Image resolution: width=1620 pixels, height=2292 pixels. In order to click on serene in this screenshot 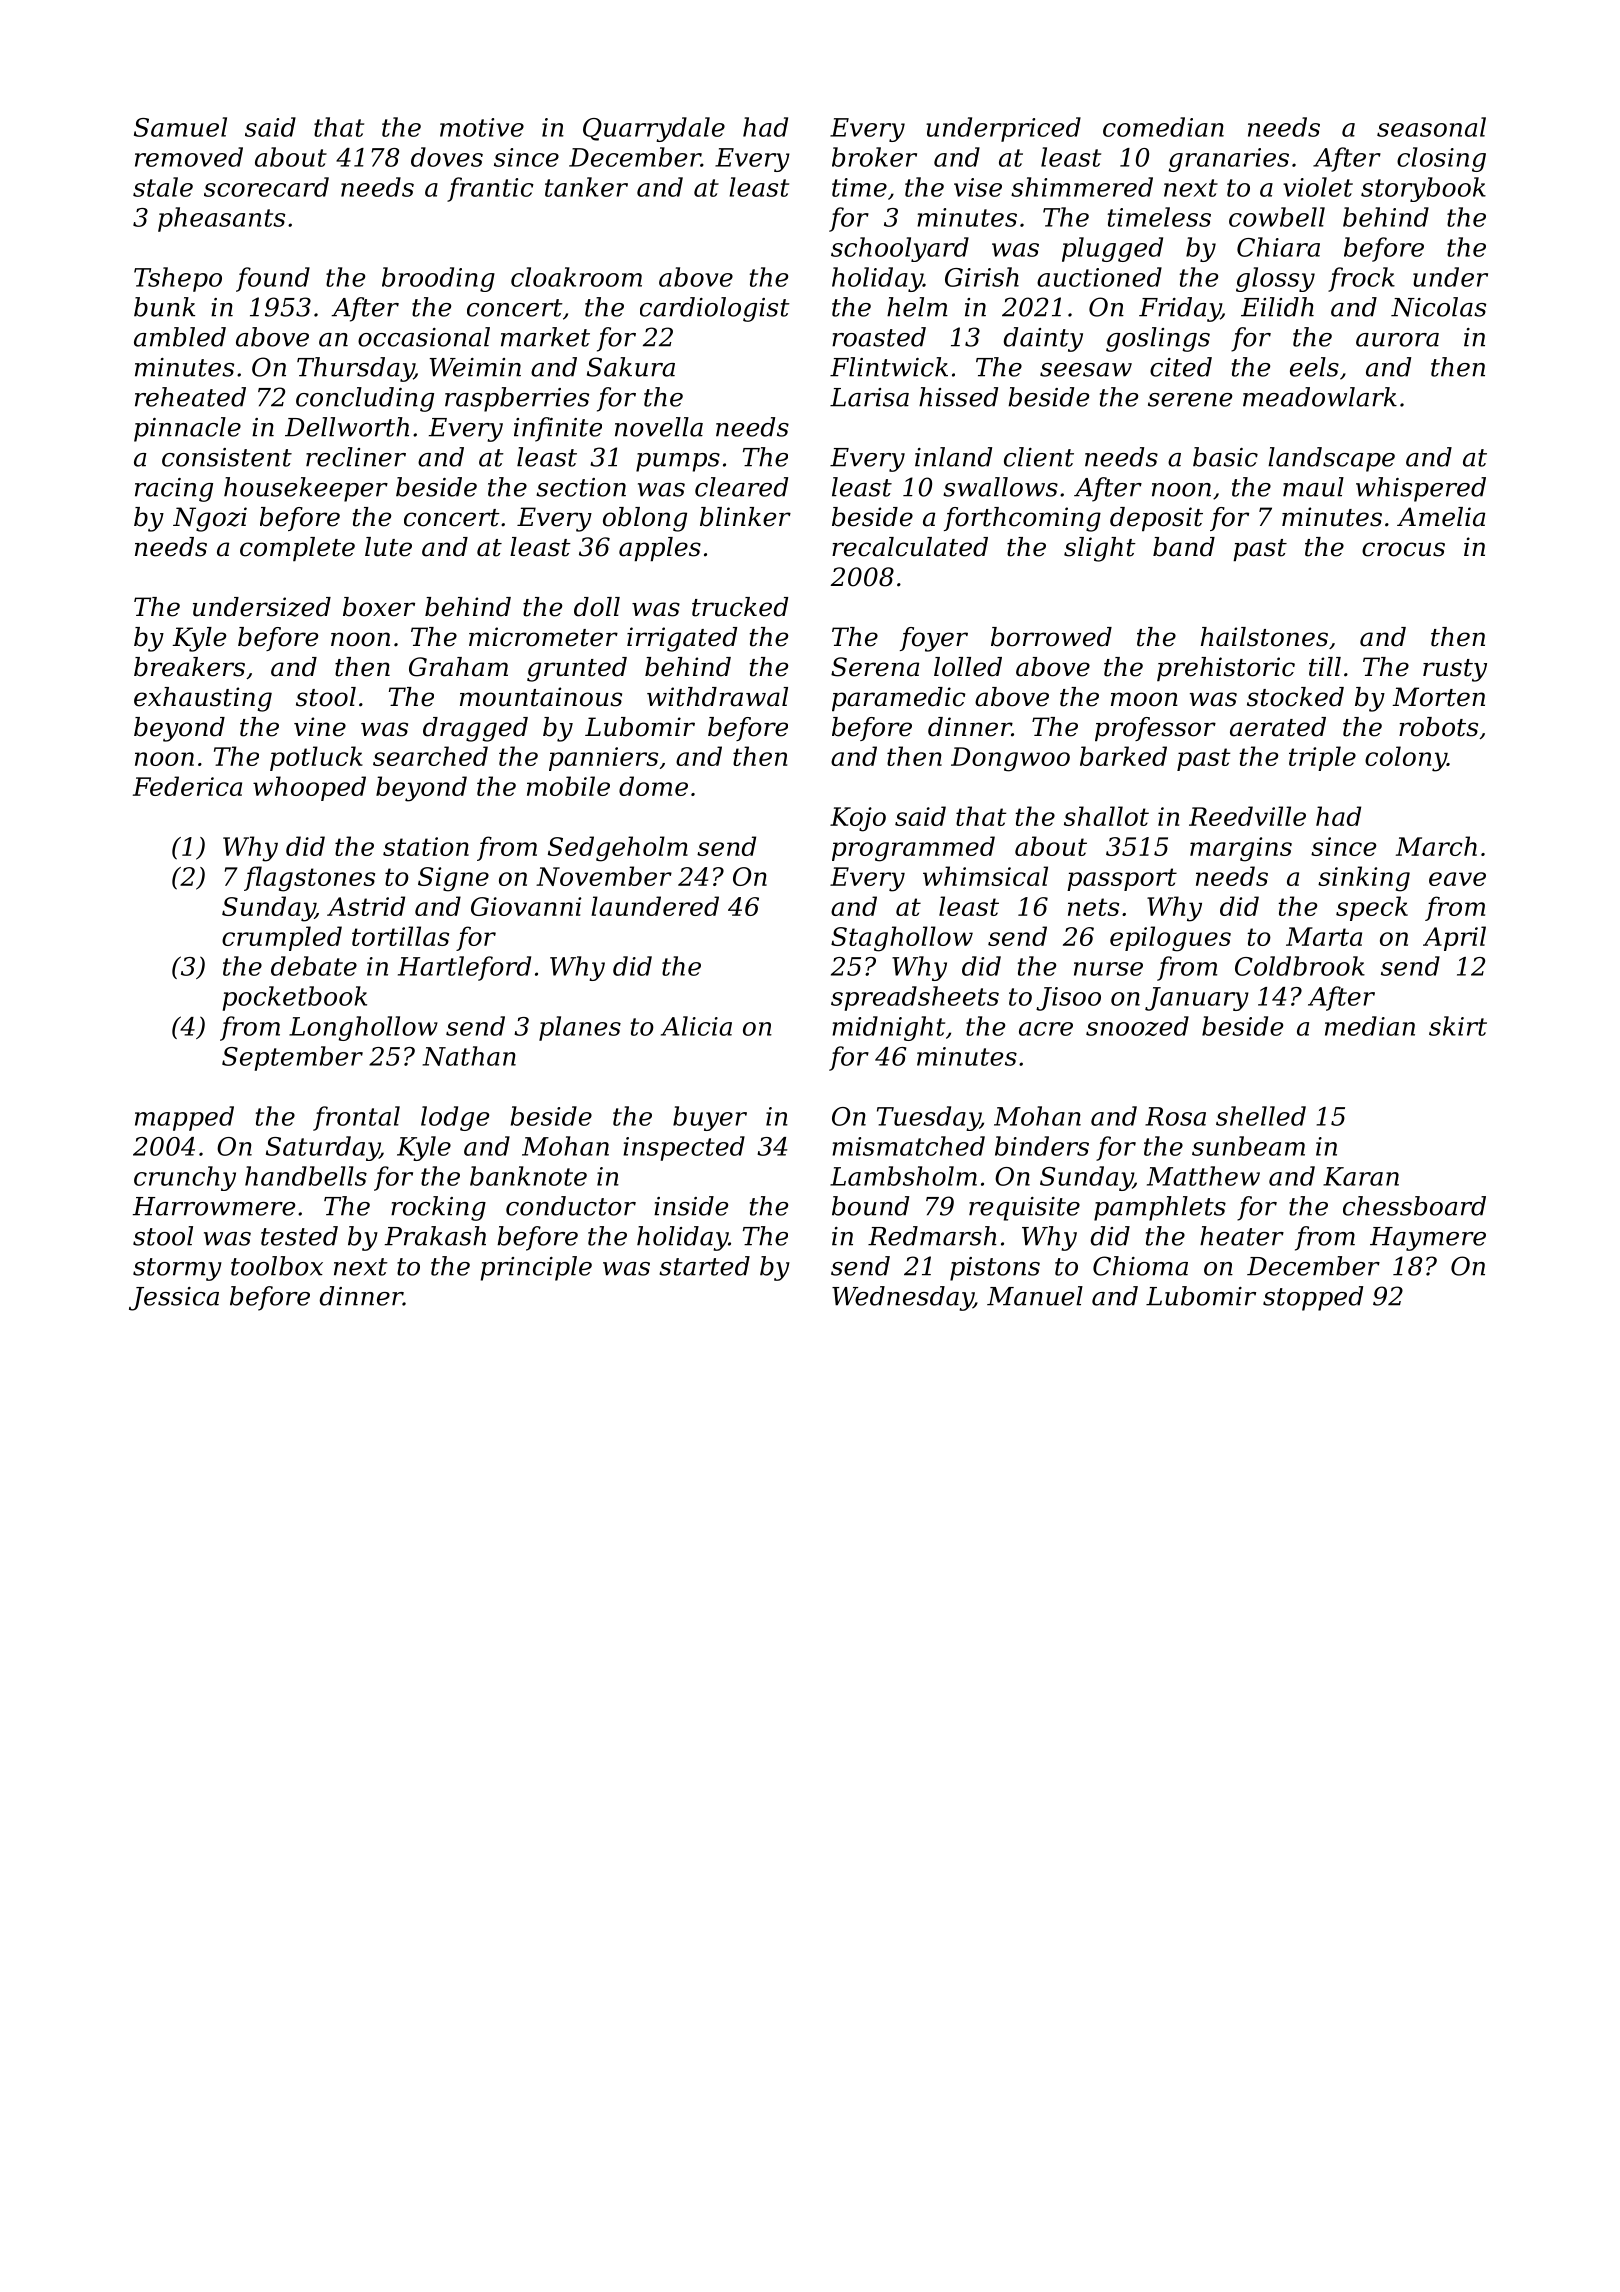, I will do `click(1190, 400)`.
